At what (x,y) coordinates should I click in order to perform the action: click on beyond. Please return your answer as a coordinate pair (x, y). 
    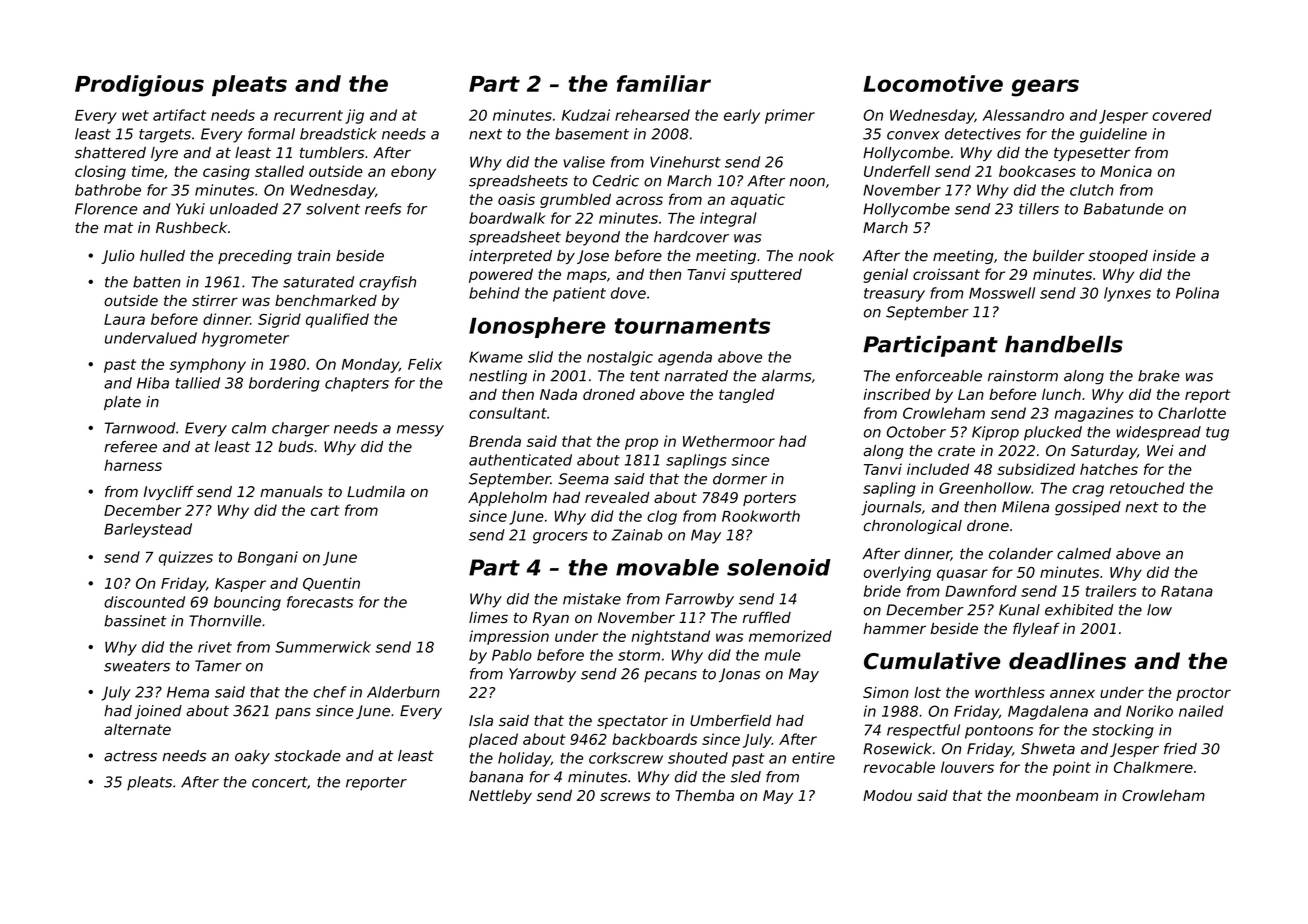
    Looking at the image, I should click on (592, 238).
